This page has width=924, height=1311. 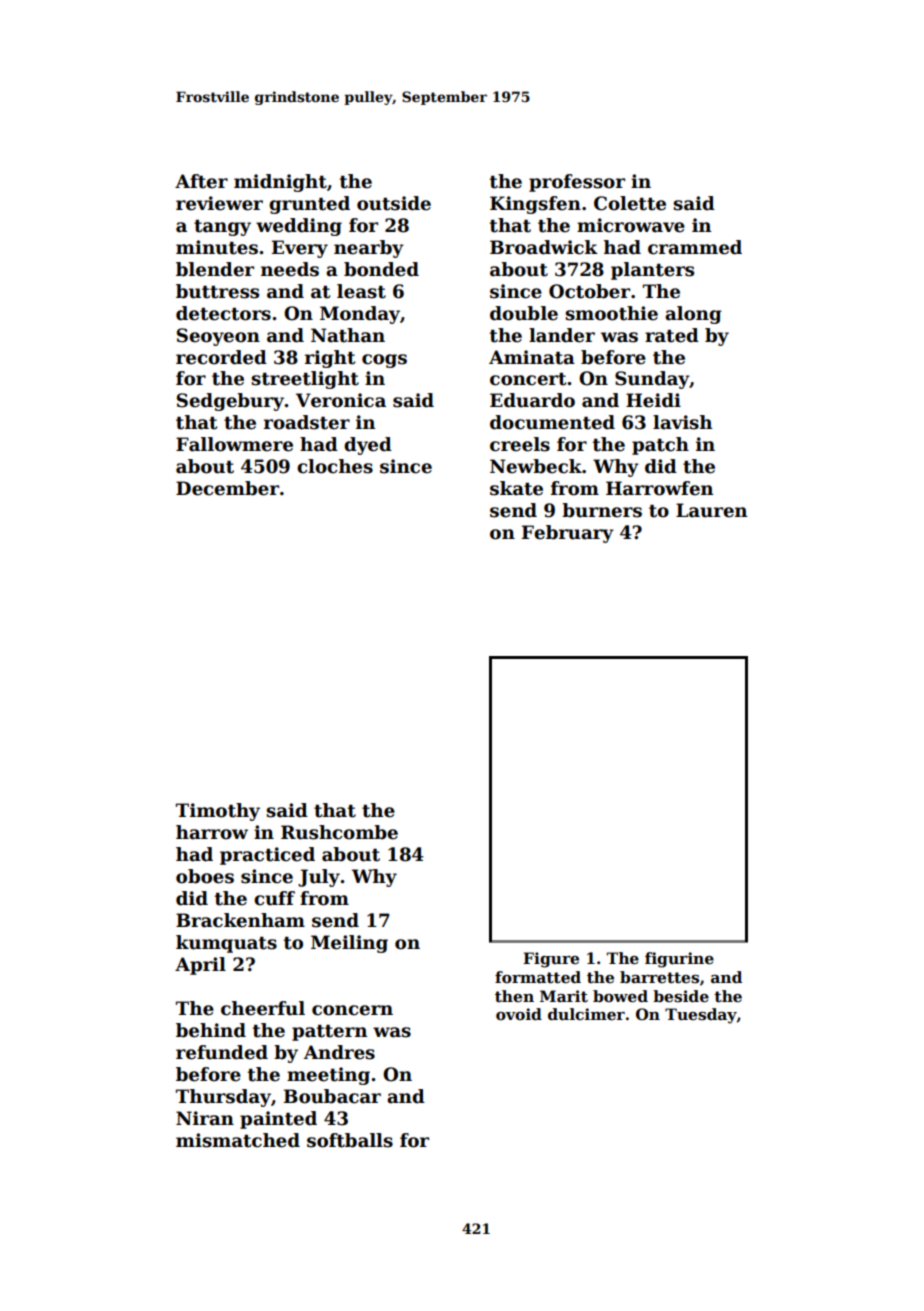 What do you see at coordinates (695, 247) in the page?
I see `crammed` at bounding box center [695, 247].
